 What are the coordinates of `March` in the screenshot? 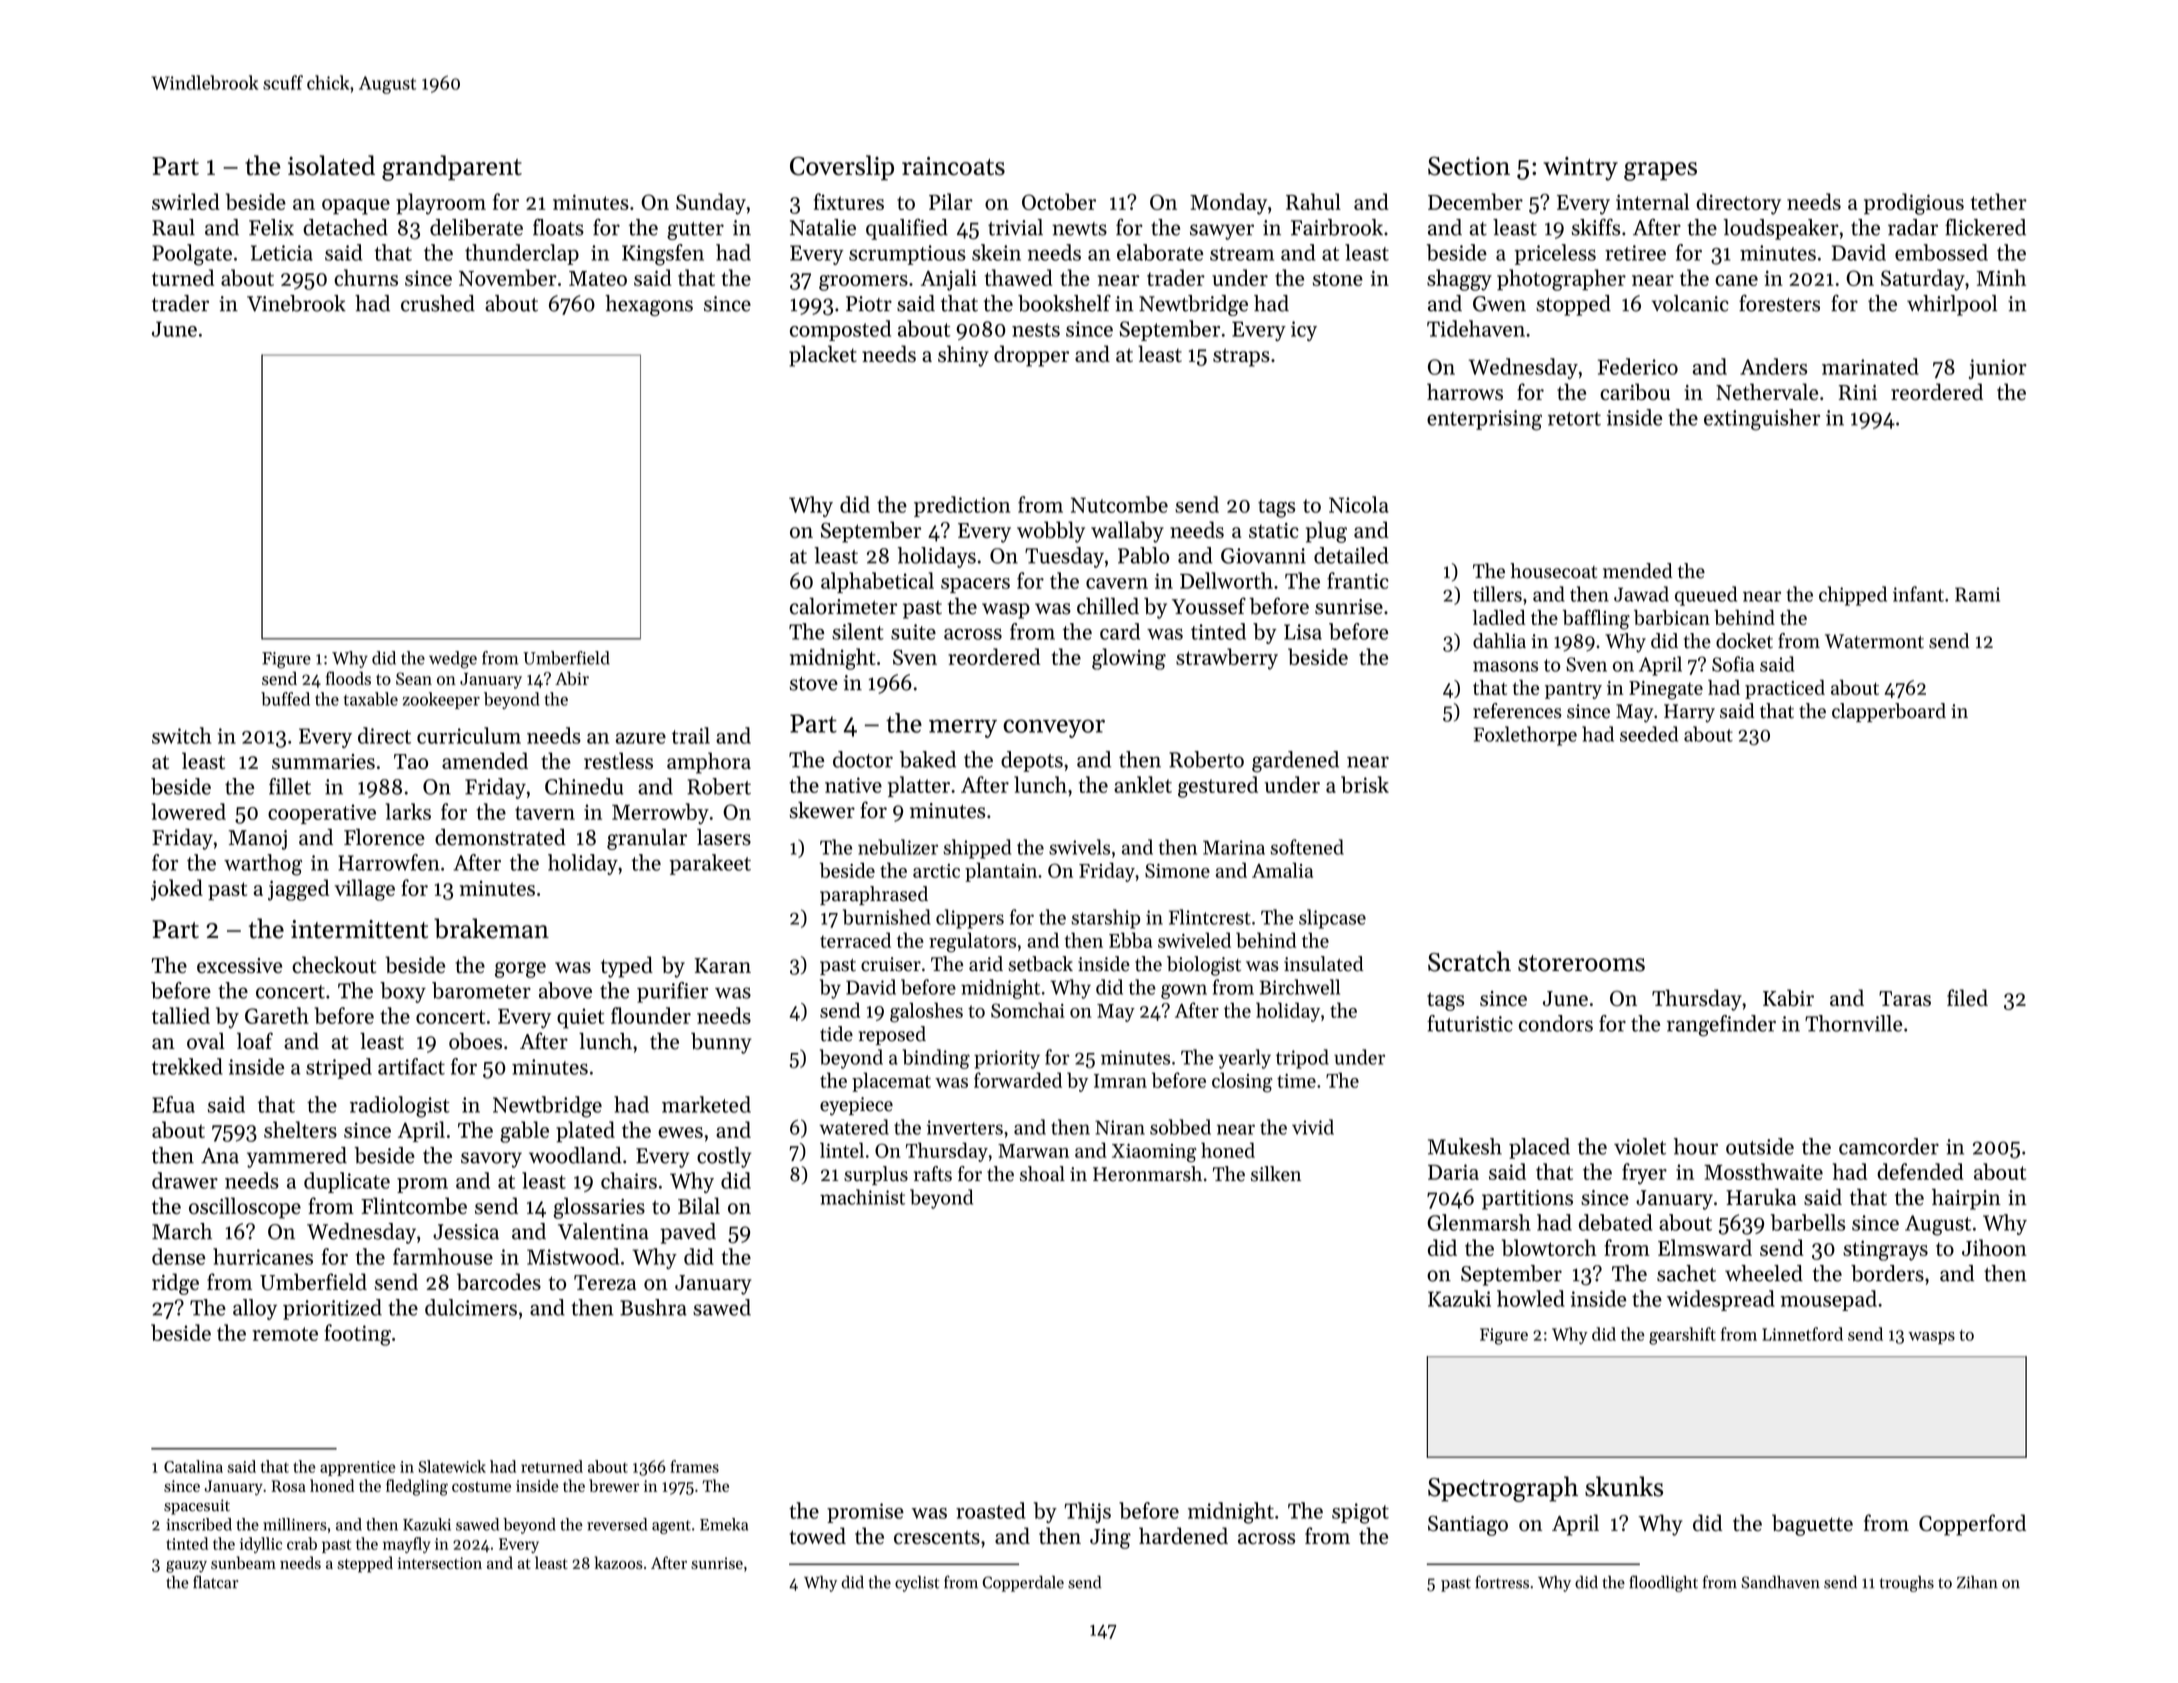 It's located at (182, 1231).
